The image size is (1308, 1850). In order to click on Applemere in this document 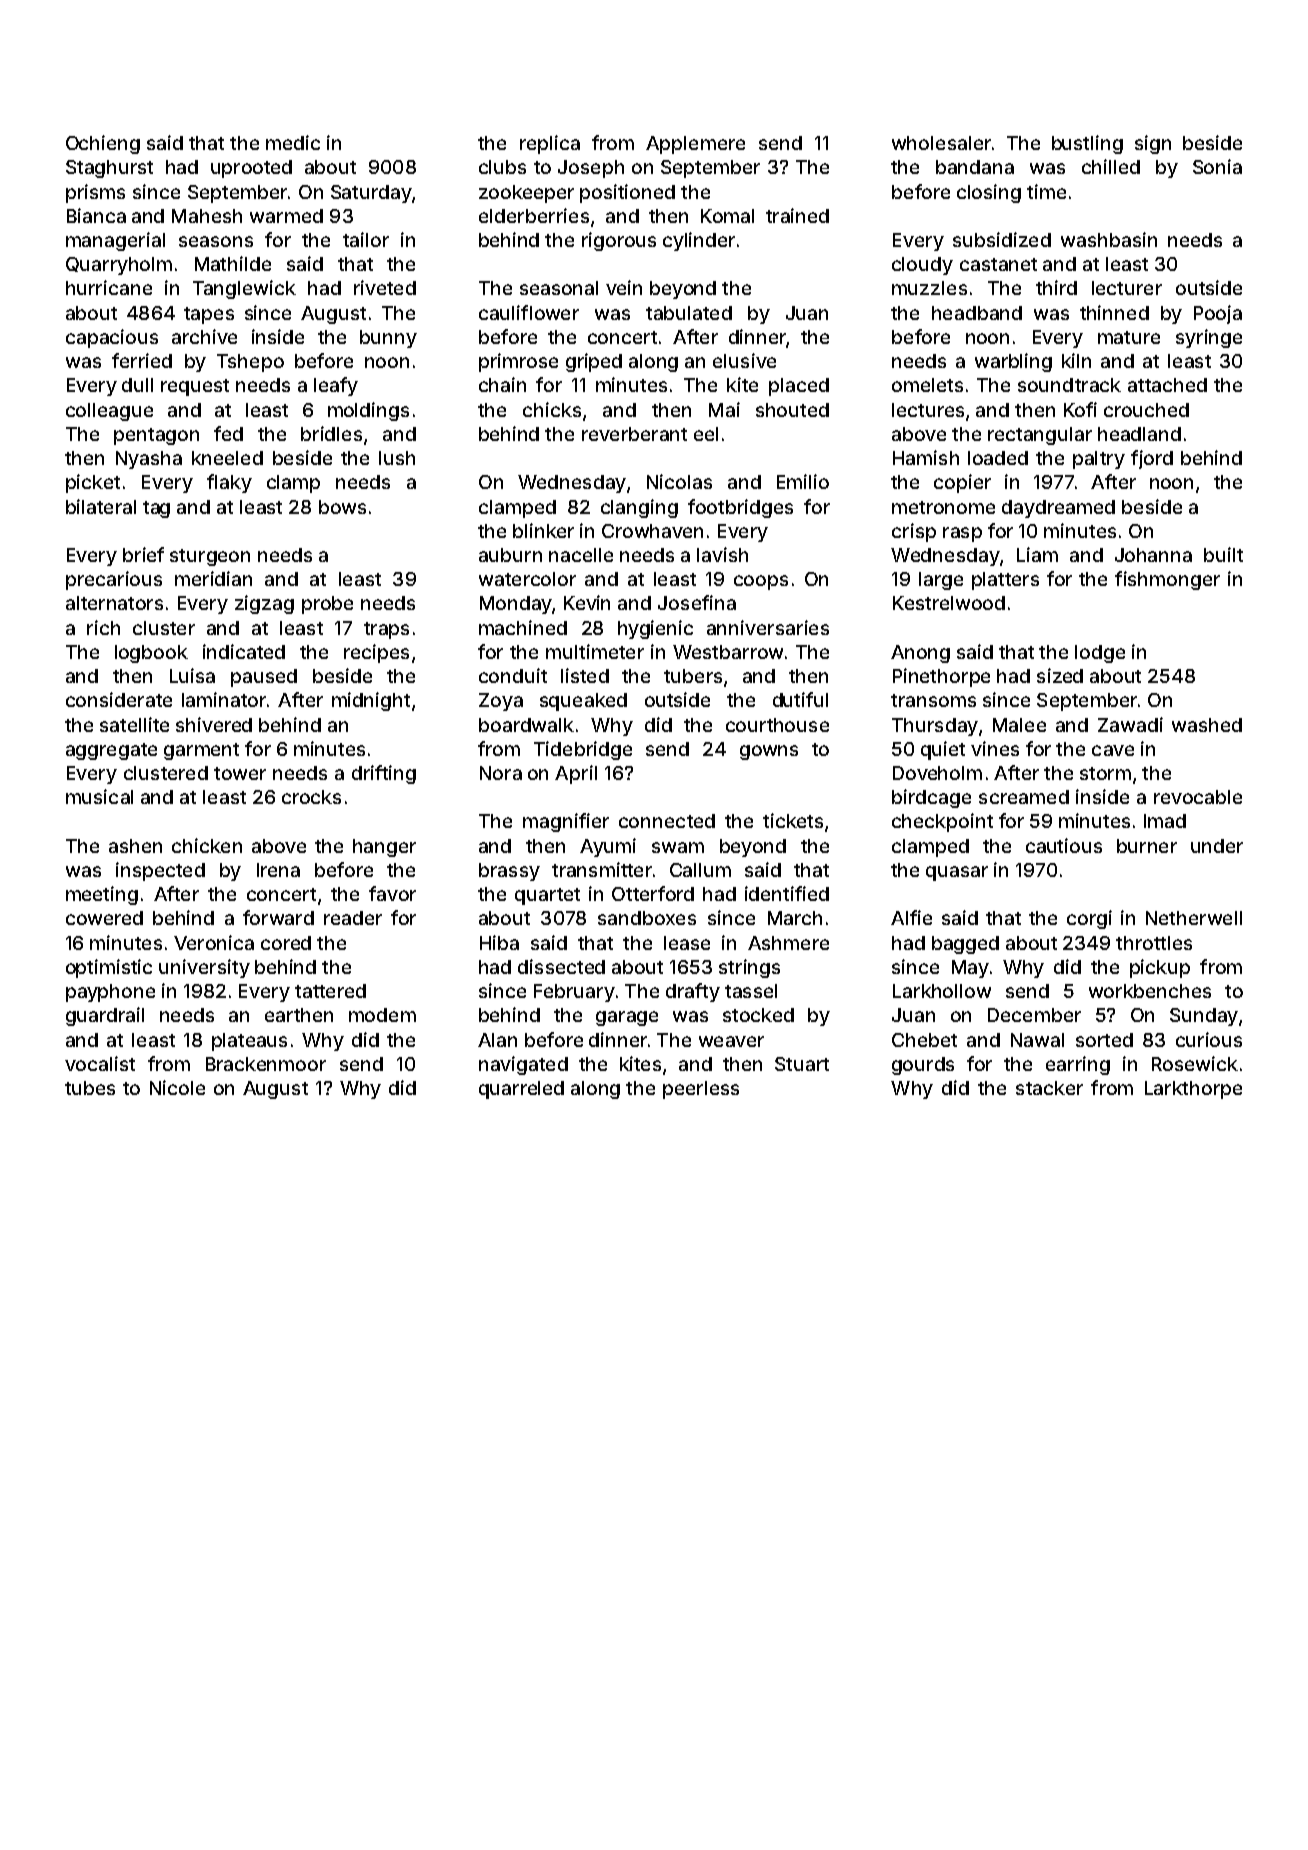, I will do `click(695, 145)`.
